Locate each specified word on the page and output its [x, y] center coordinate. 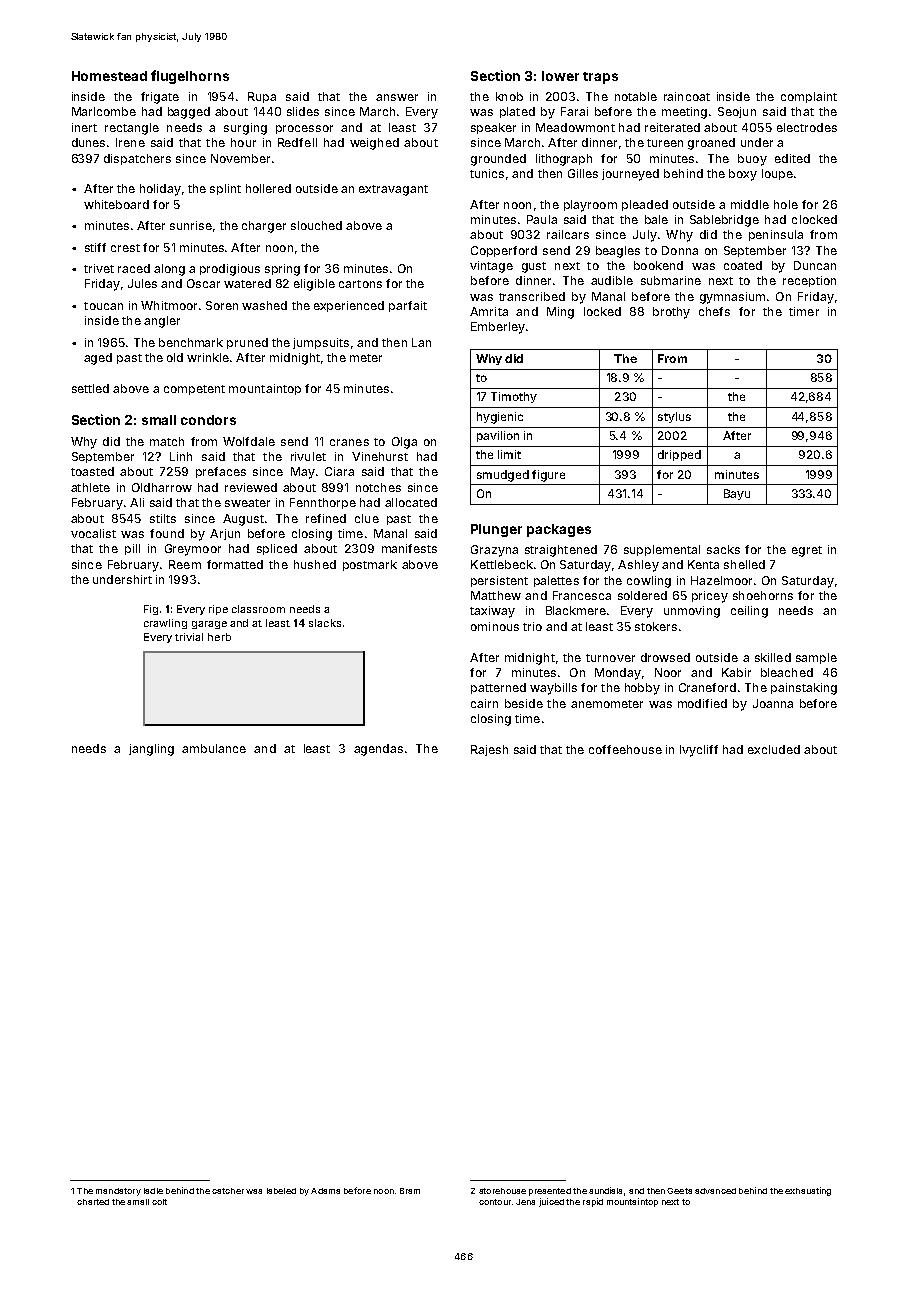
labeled [281, 1191]
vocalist [93, 533]
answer [397, 97]
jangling [151, 750]
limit [509, 454]
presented [550, 1192]
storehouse [502, 1191]
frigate [160, 98]
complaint [809, 97]
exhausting [808, 1191]
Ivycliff [699, 751]
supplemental [662, 550]
